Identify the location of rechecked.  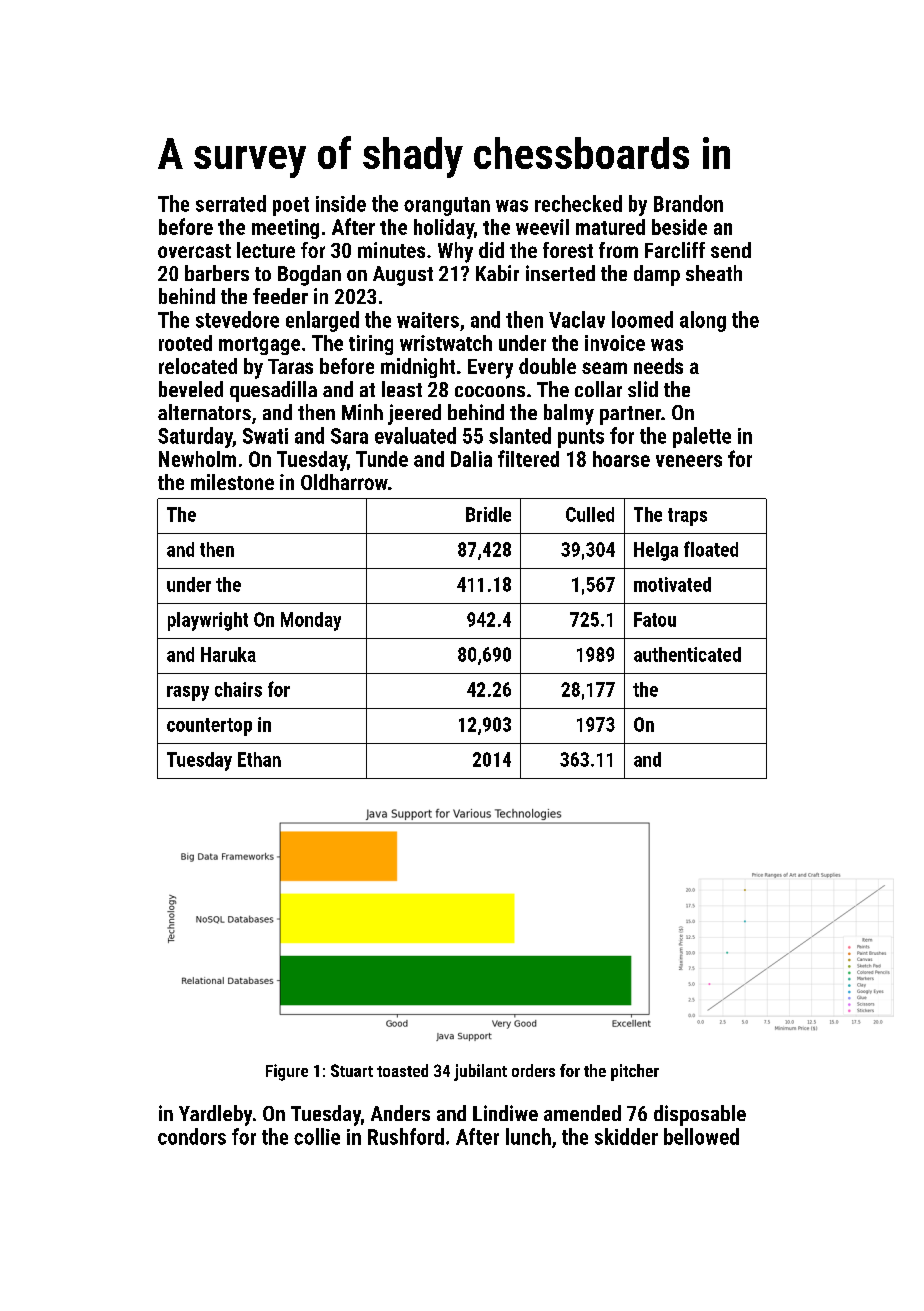
(578, 203).
